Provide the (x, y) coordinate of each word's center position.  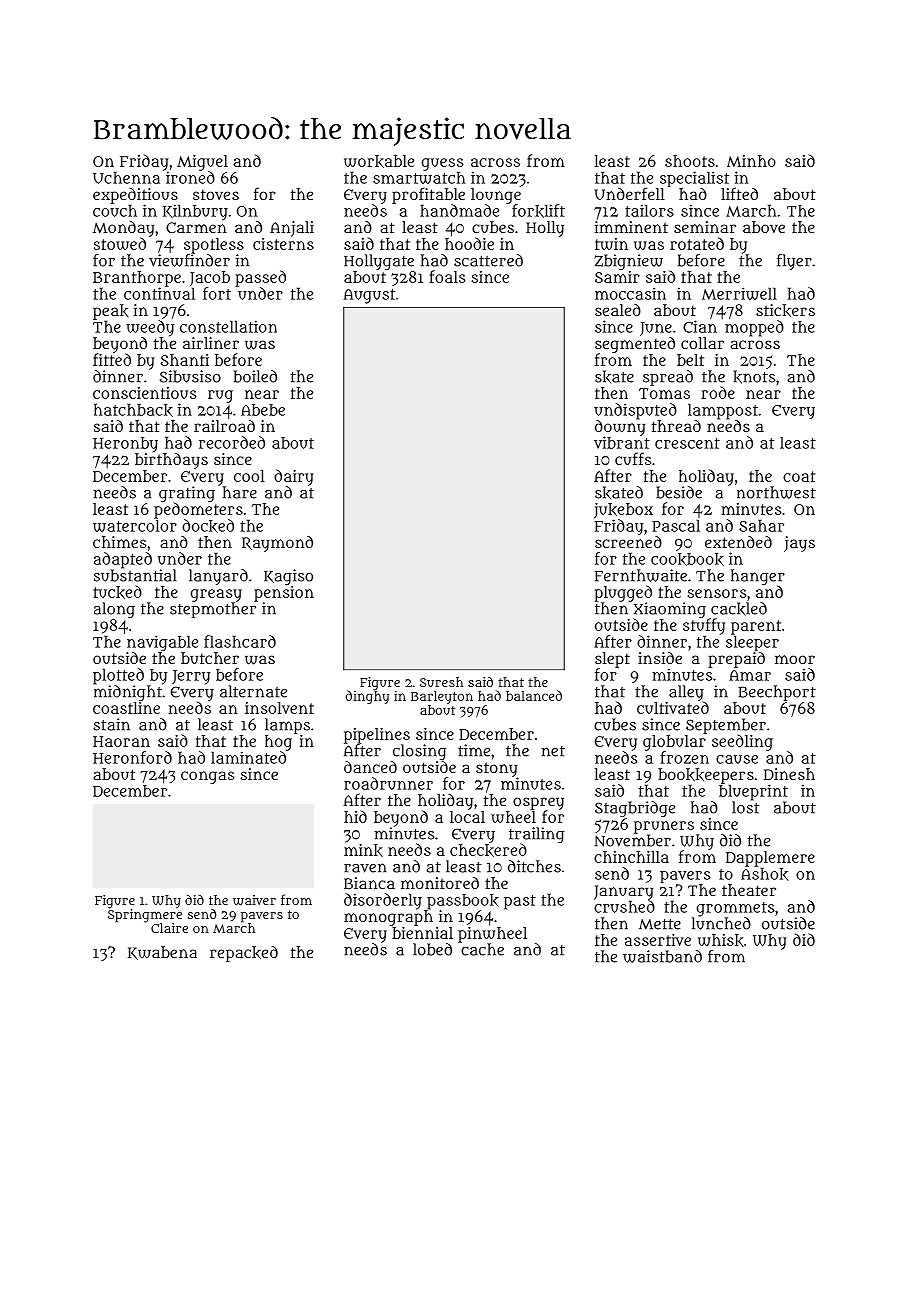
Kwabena (162, 953)
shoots (690, 161)
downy (620, 427)
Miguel (202, 163)
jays (799, 544)
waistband (662, 956)
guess (442, 164)
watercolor (135, 525)
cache (482, 949)
